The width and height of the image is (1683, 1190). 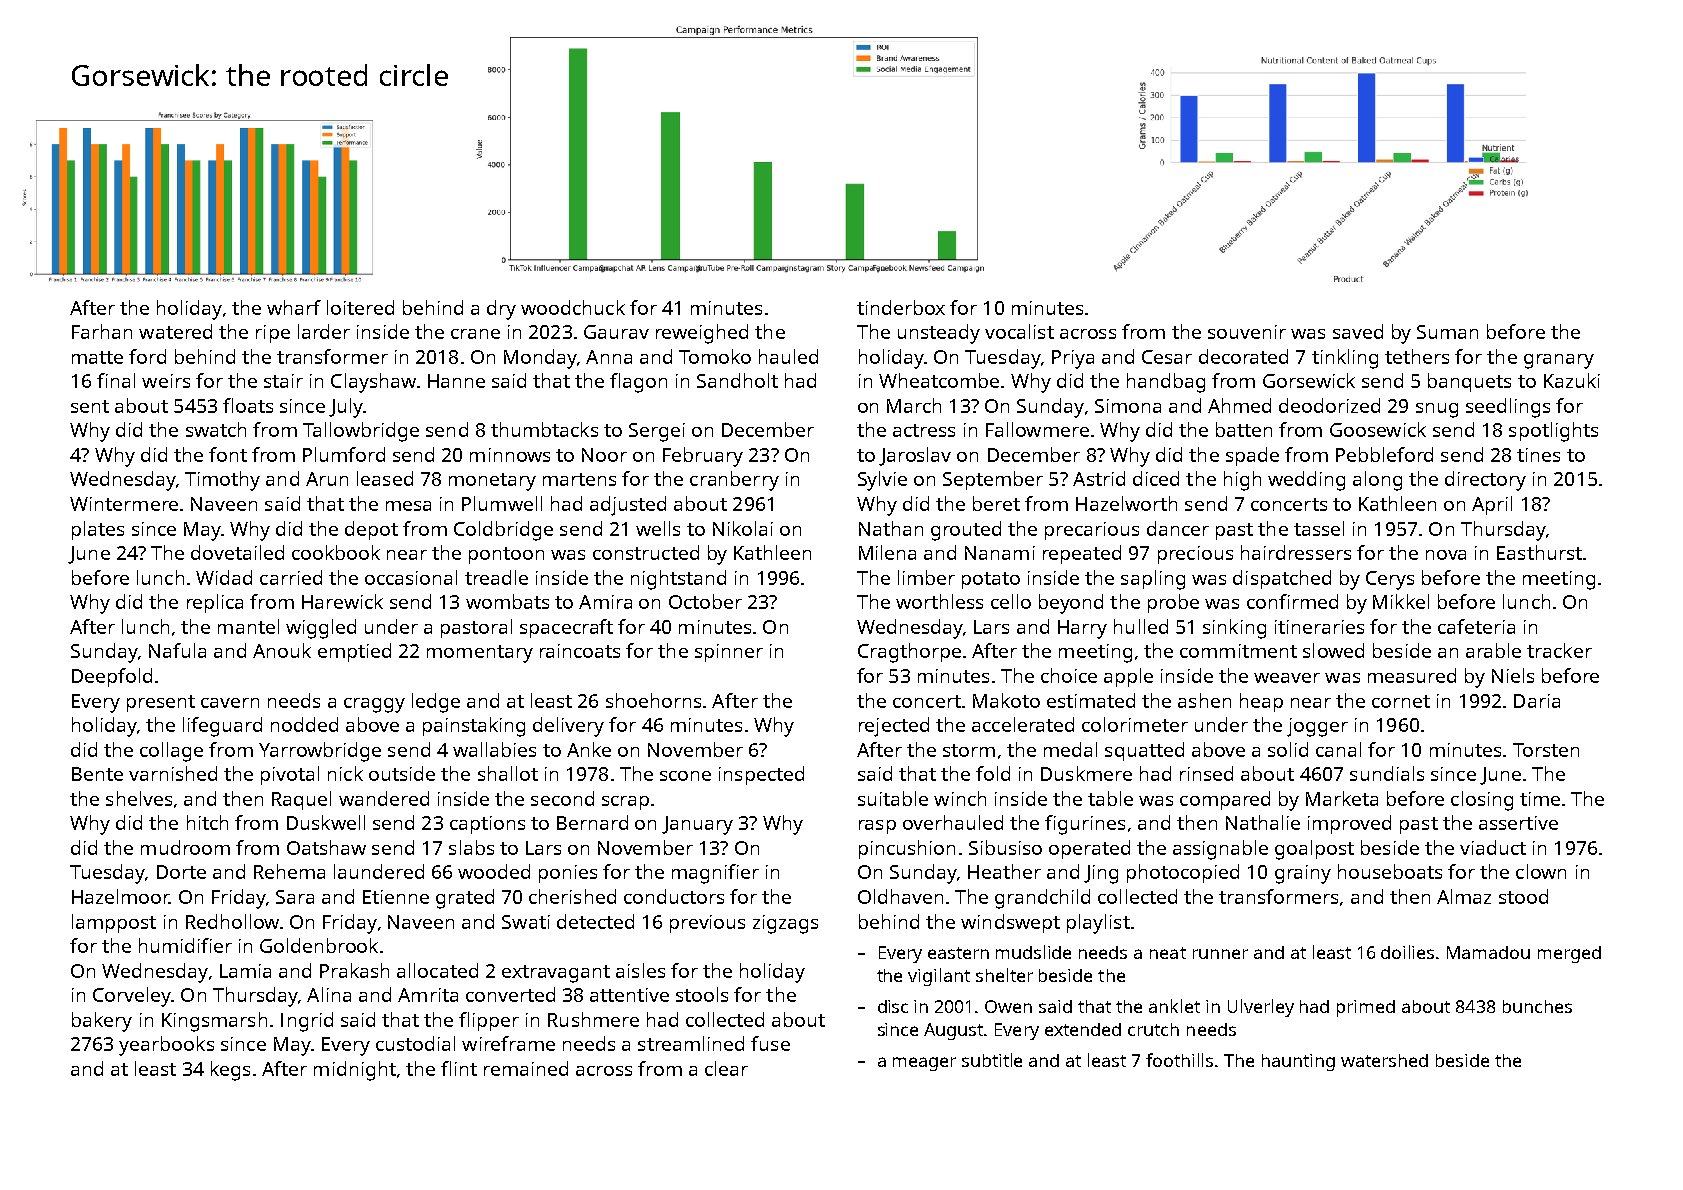 I want to click on haunting, so click(x=1298, y=1062).
